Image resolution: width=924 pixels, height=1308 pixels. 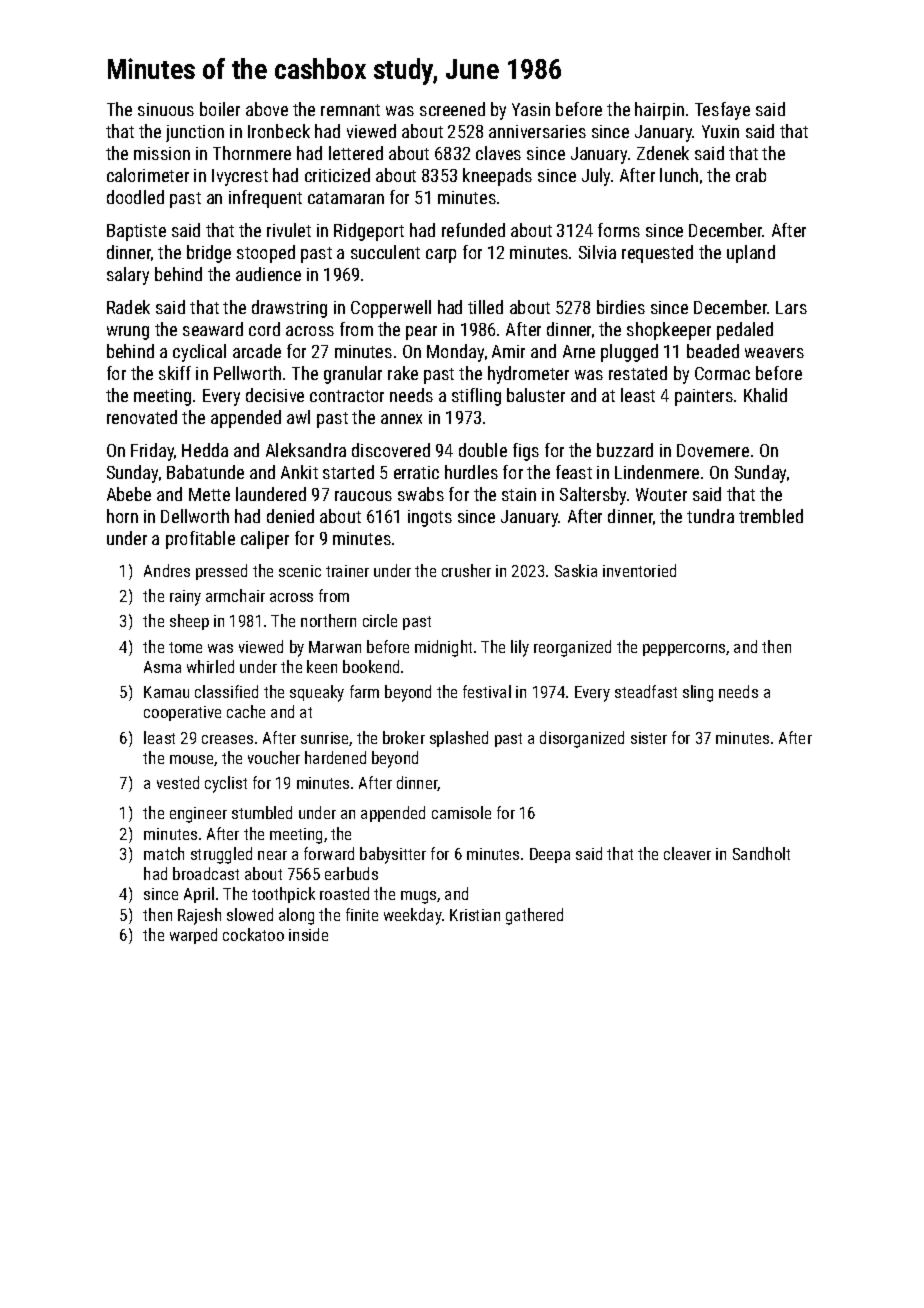 I want to click on upland, so click(x=751, y=254).
